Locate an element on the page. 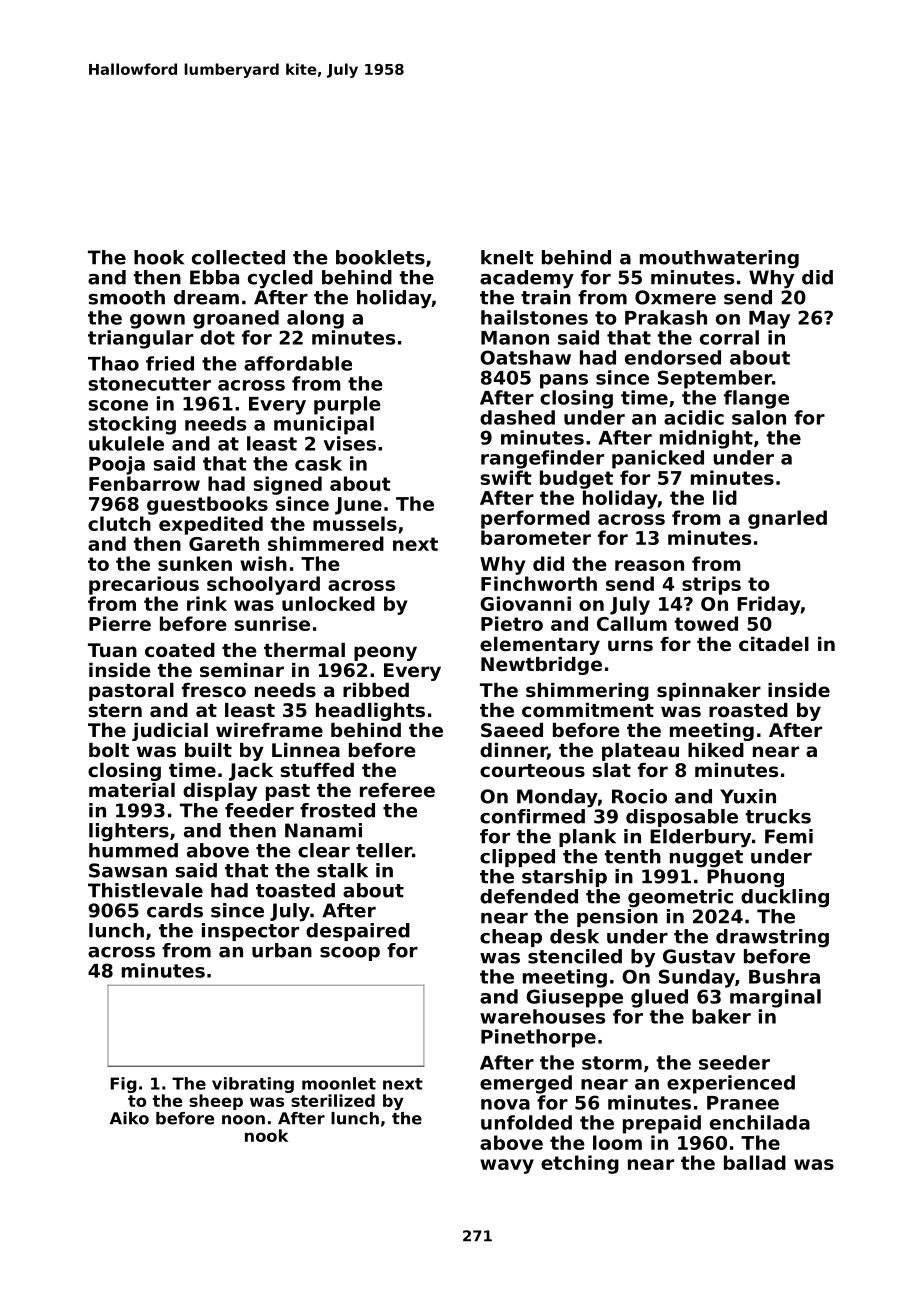 The image size is (924, 1311). knelt is located at coordinates (507, 257).
